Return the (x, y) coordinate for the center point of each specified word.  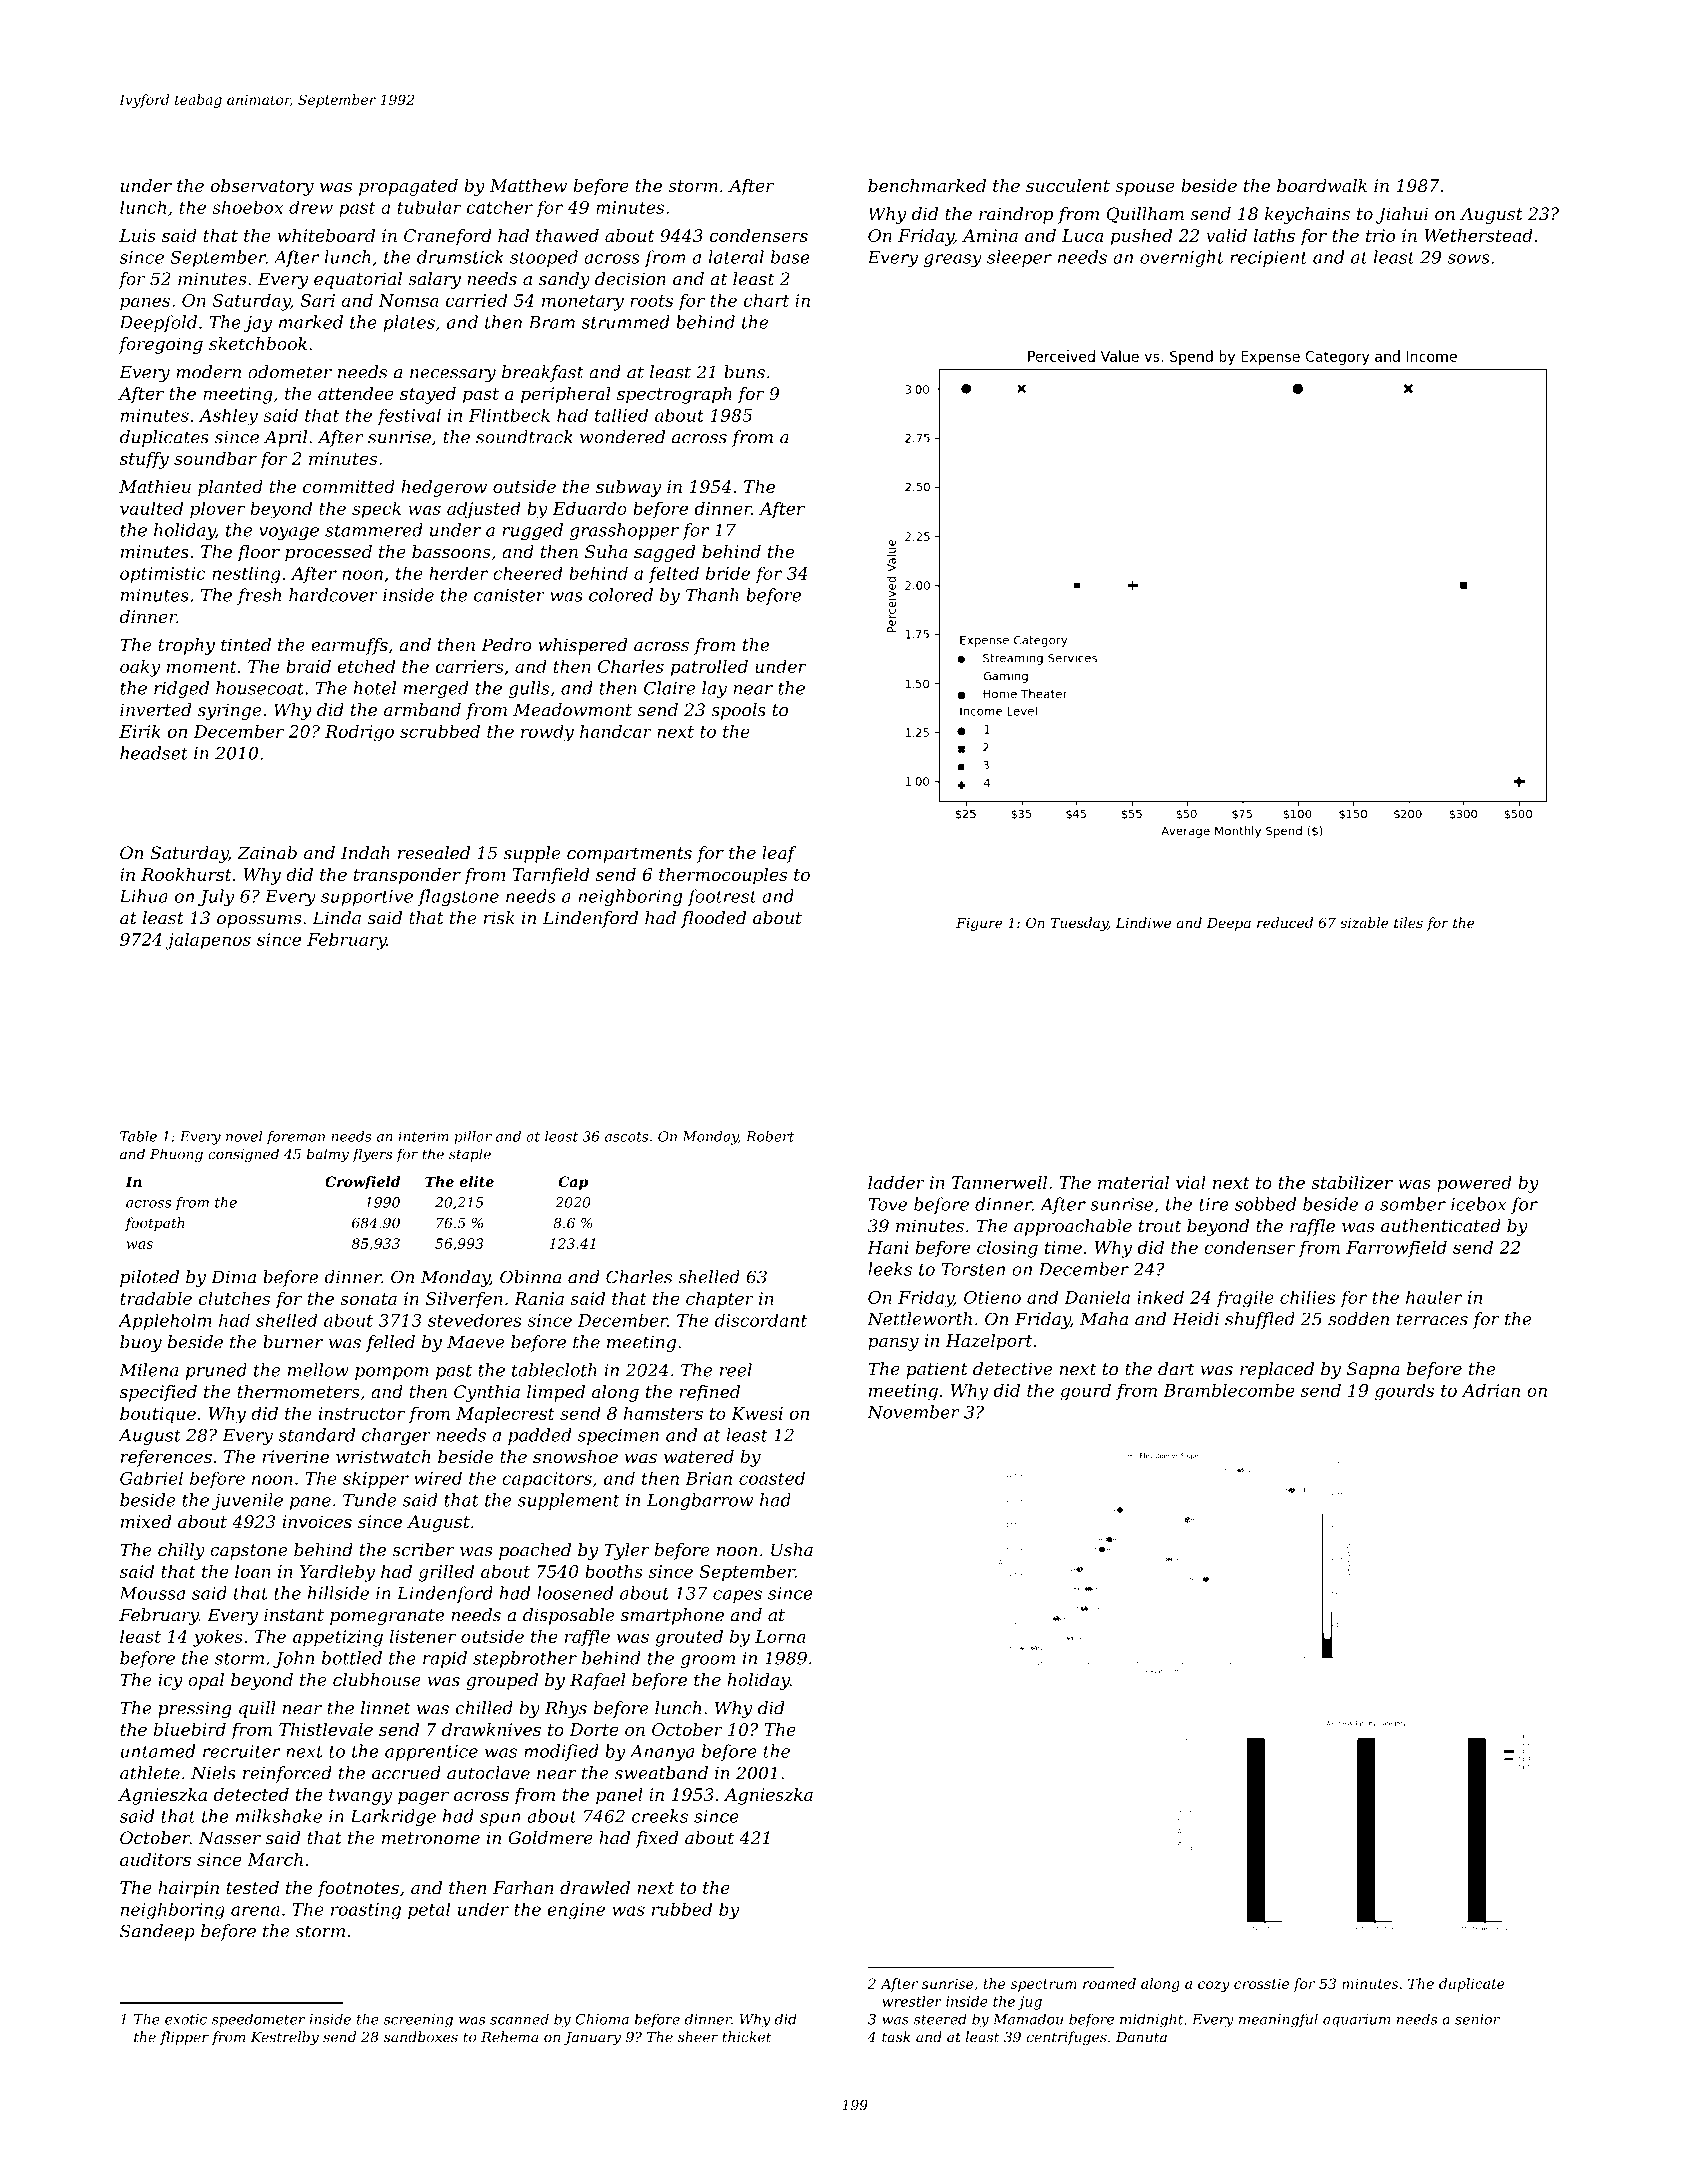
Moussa (152, 1593)
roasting (366, 1911)
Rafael (598, 1681)
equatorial (358, 280)
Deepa (1229, 924)
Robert (770, 1136)
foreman (296, 1137)
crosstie (1261, 1983)
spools (738, 711)
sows (1468, 259)
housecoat (260, 688)
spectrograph (674, 395)
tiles (1408, 922)
